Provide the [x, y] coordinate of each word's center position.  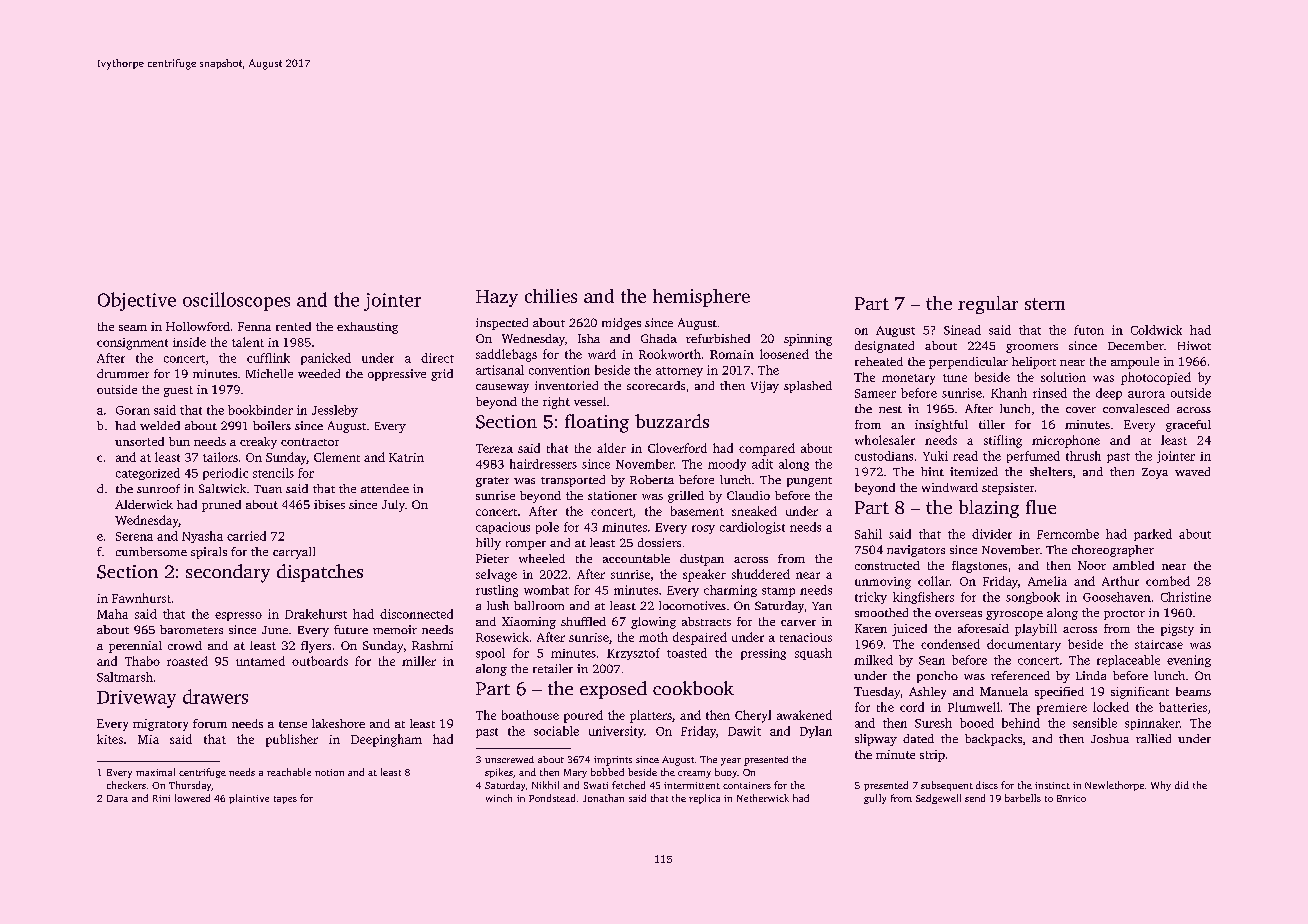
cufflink [268, 358]
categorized [148, 474]
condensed [950, 644]
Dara [117, 798]
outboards [320, 661]
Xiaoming [529, 623]
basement [697, 511]
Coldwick [1156, 330]
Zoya [1155, 473]
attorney [679, 372]
